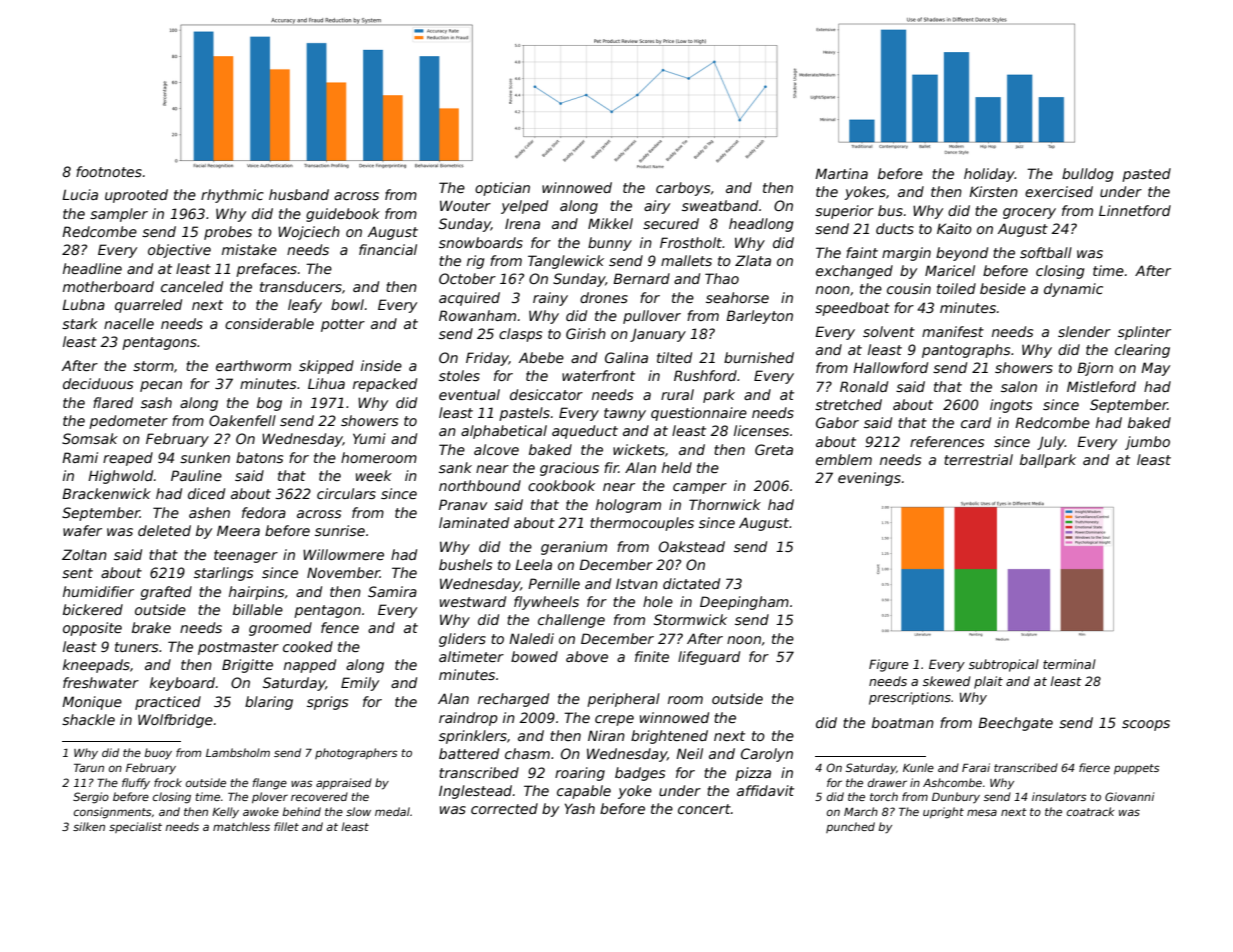 The image size is (1233, 952). What do you see at coordinates (1073, 290) in the screenshot?
I see `dynamic` at bounding box center [1073, 290].
